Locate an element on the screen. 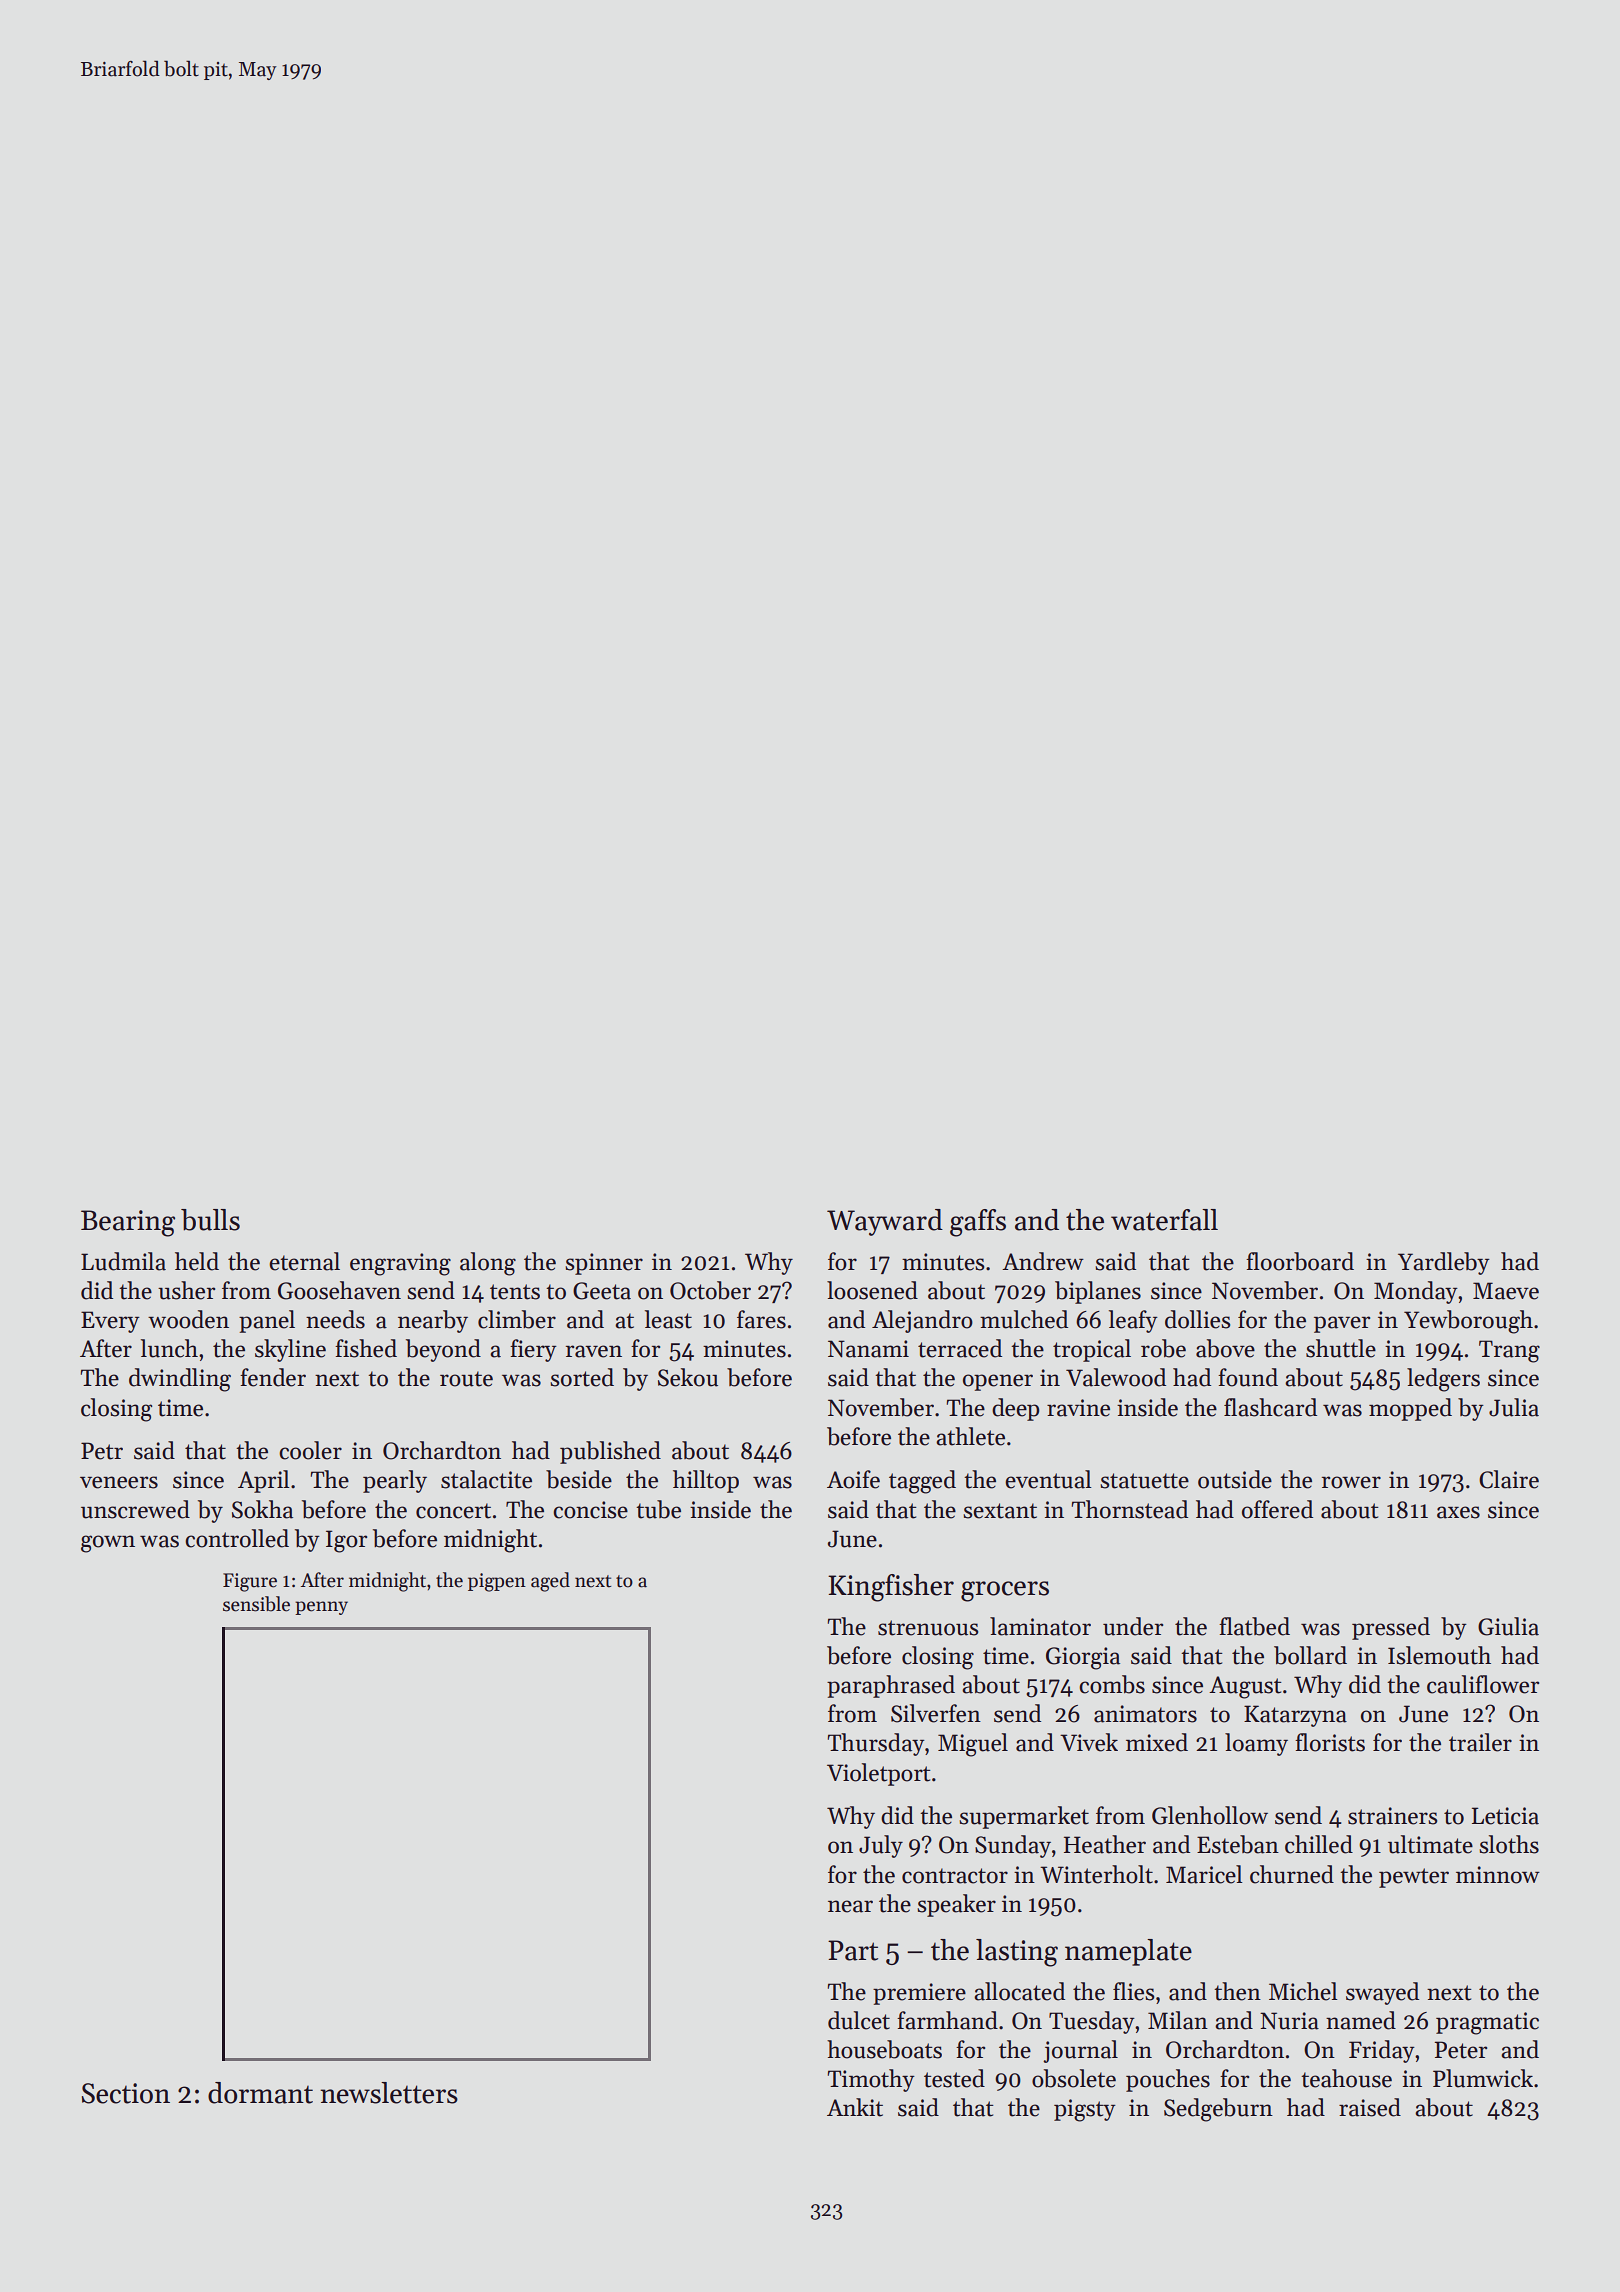  gaffs is located at coordinates (978, 1223).
